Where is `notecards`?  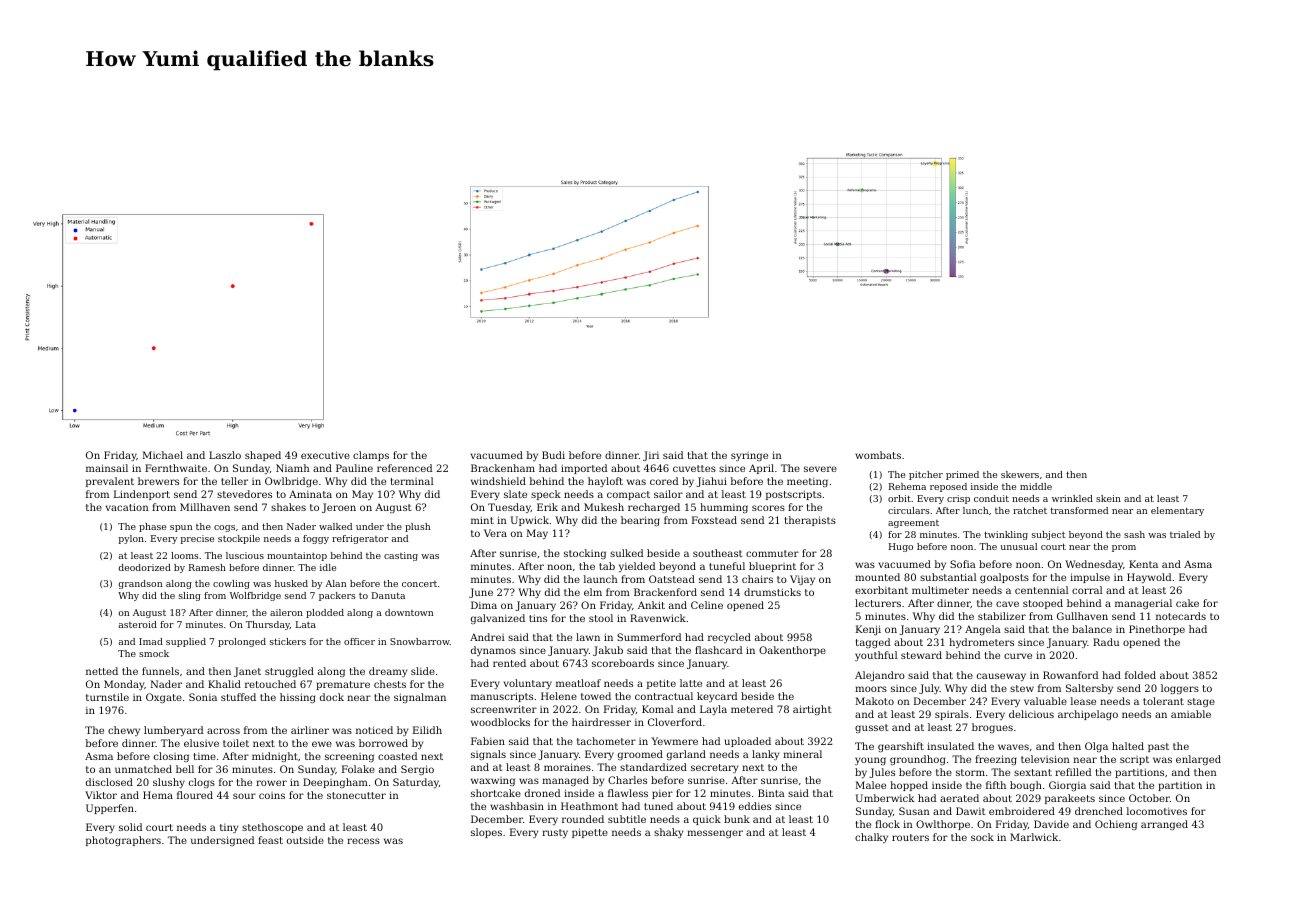 notecards is located at coordinates (1181, 616).
